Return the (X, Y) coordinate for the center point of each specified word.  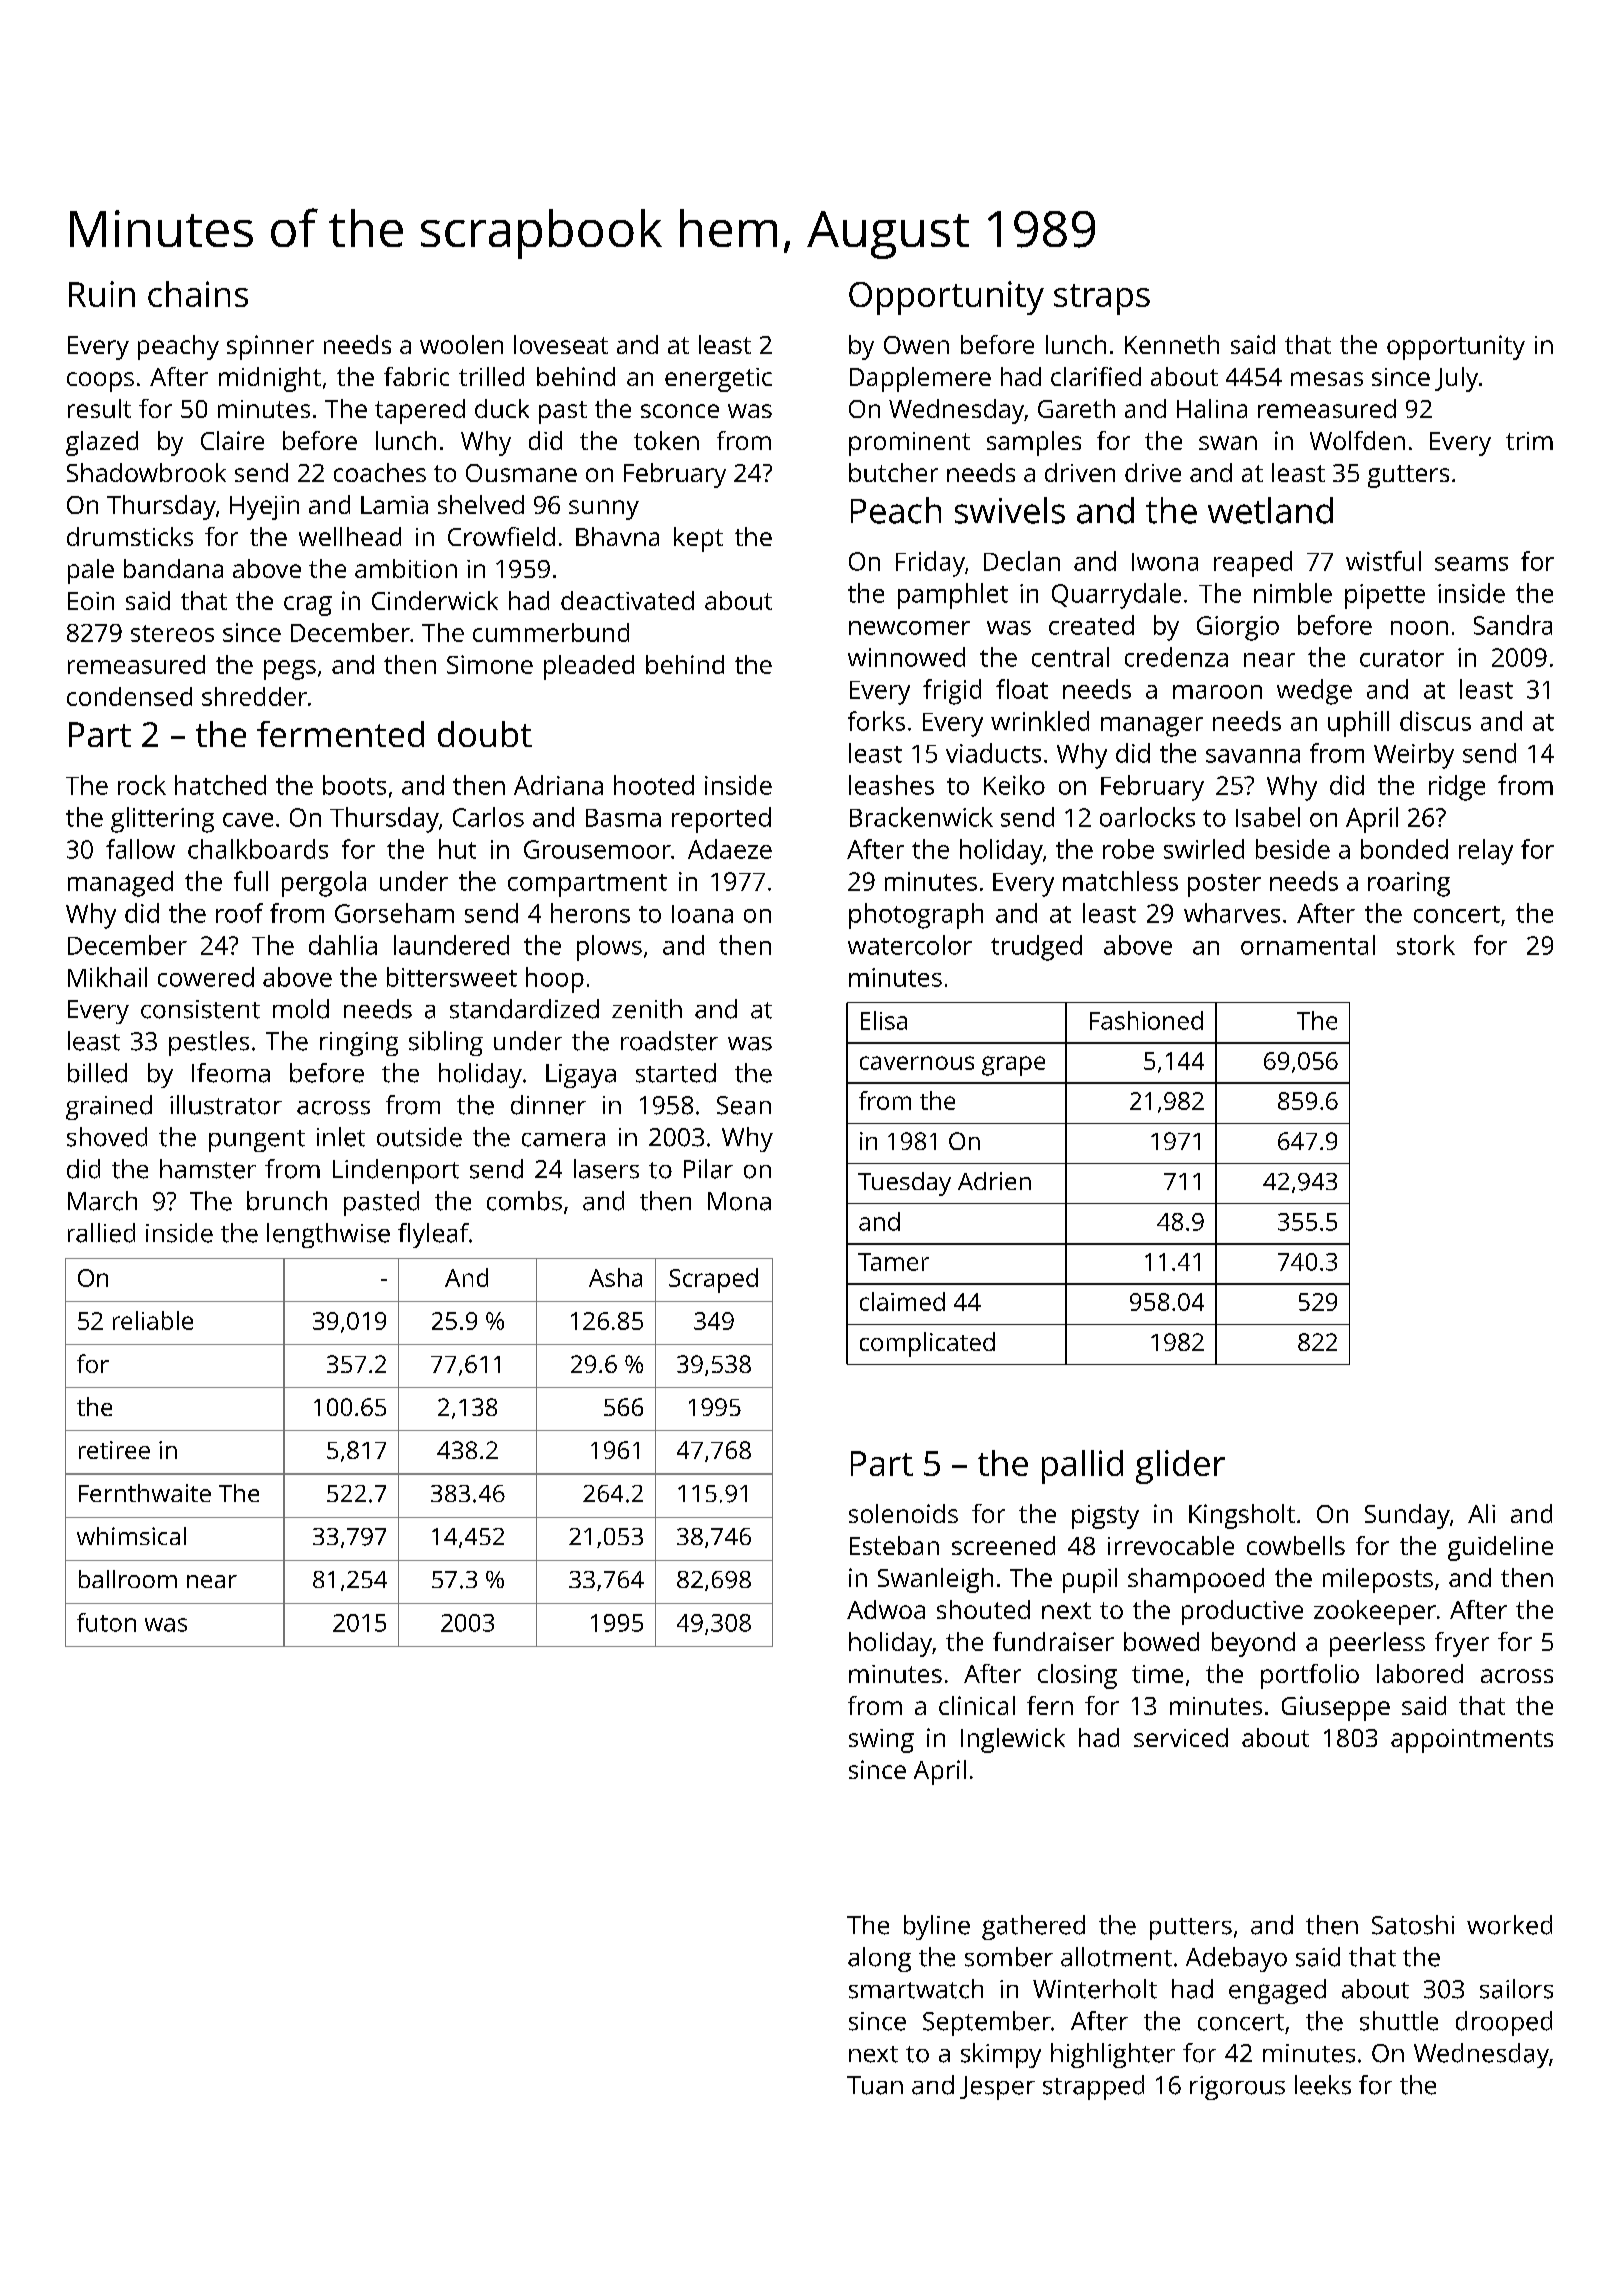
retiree (114, 1450)
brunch (287, 1201)
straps (1102, 299)
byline (937, 1927)
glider (1180, 1467)
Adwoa (886, 1609)
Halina (1212, 408)
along (879, 1959)
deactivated (627, 600)
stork (1426, 945)
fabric (416, 376)
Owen (916, 345)
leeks (1323, 2085)
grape (1013, 1066)
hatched (220, 785)
